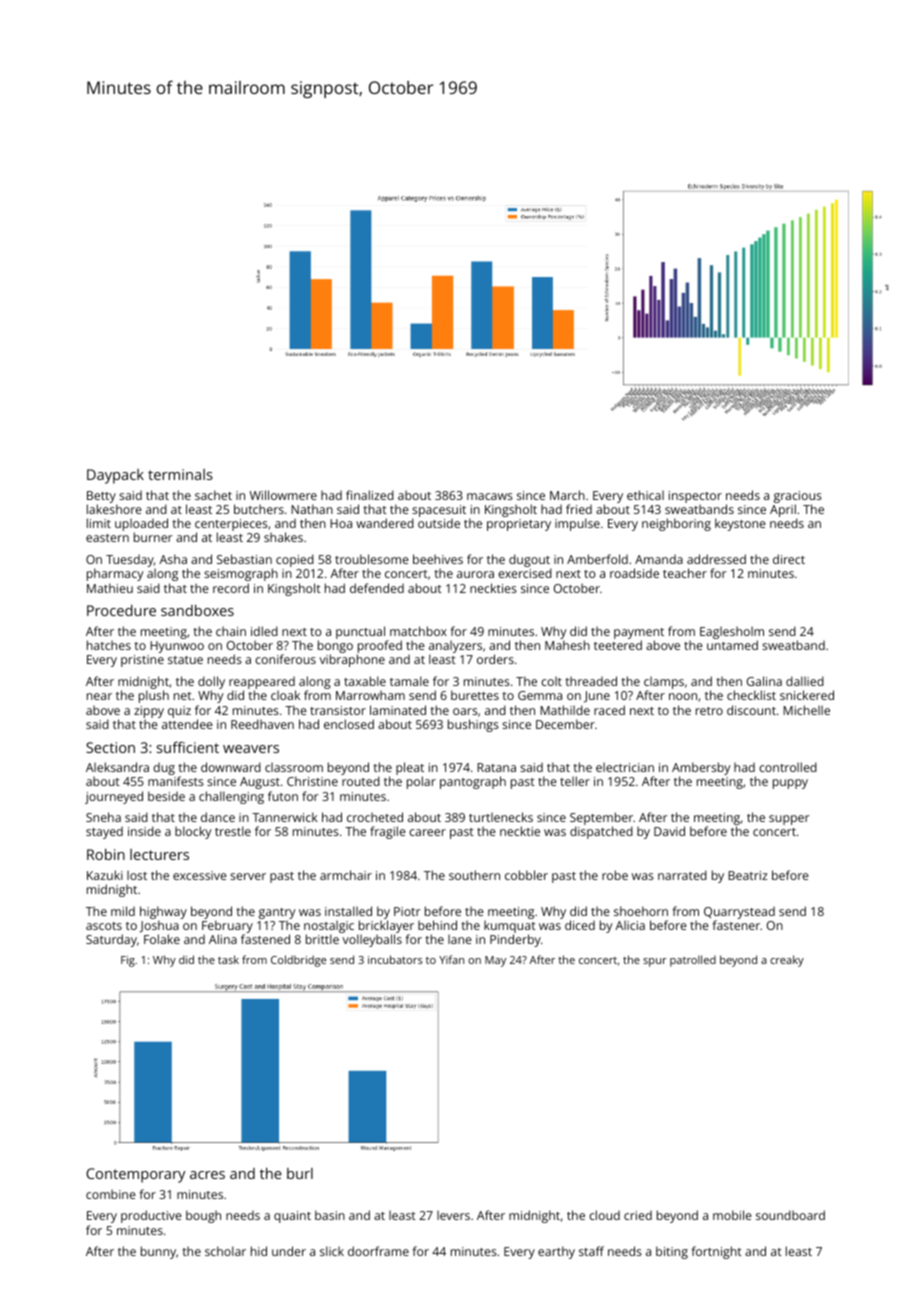  I want to click on direct, so click(789, 559).
